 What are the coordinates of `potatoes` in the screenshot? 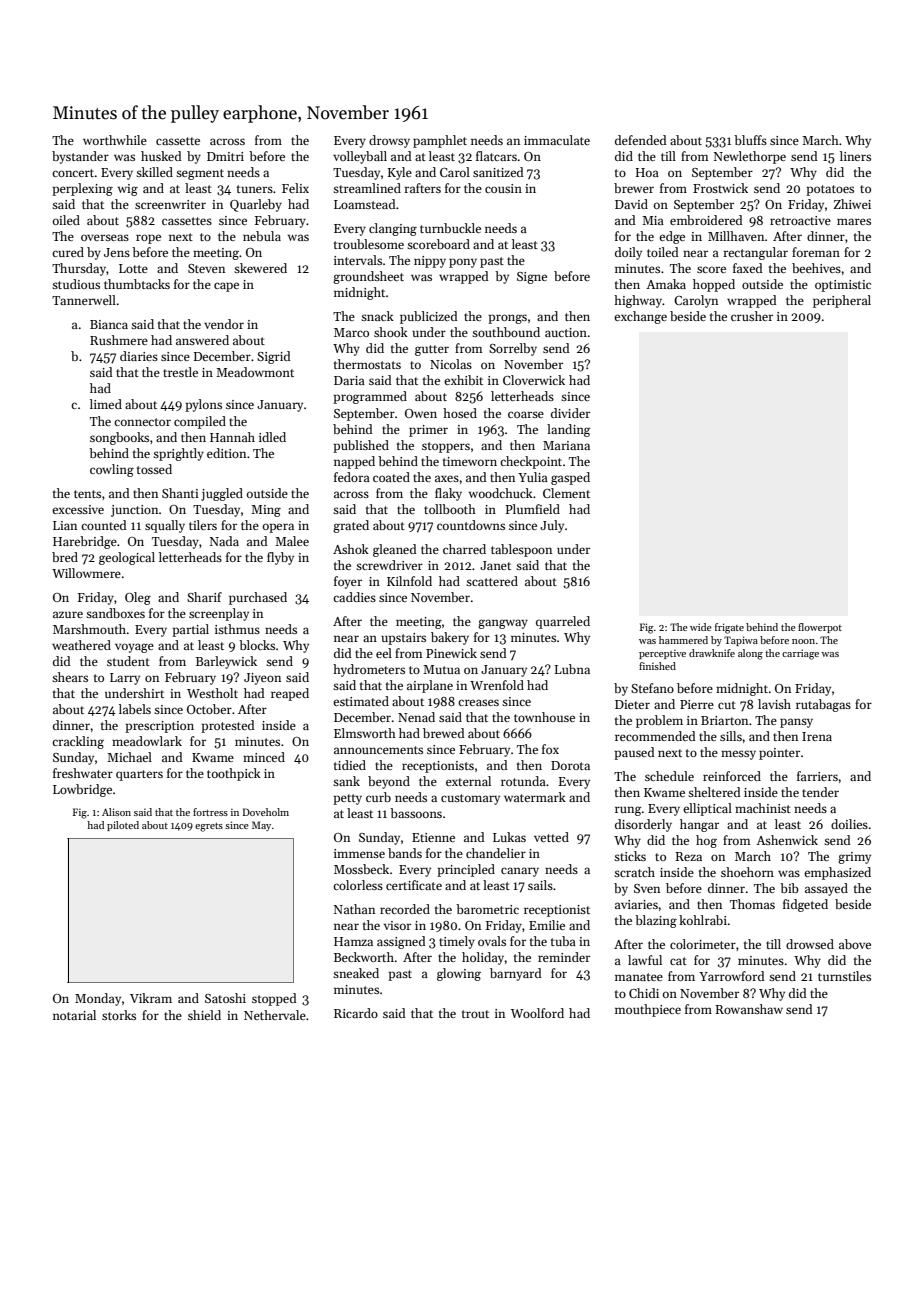 It's located at (830, 190).
